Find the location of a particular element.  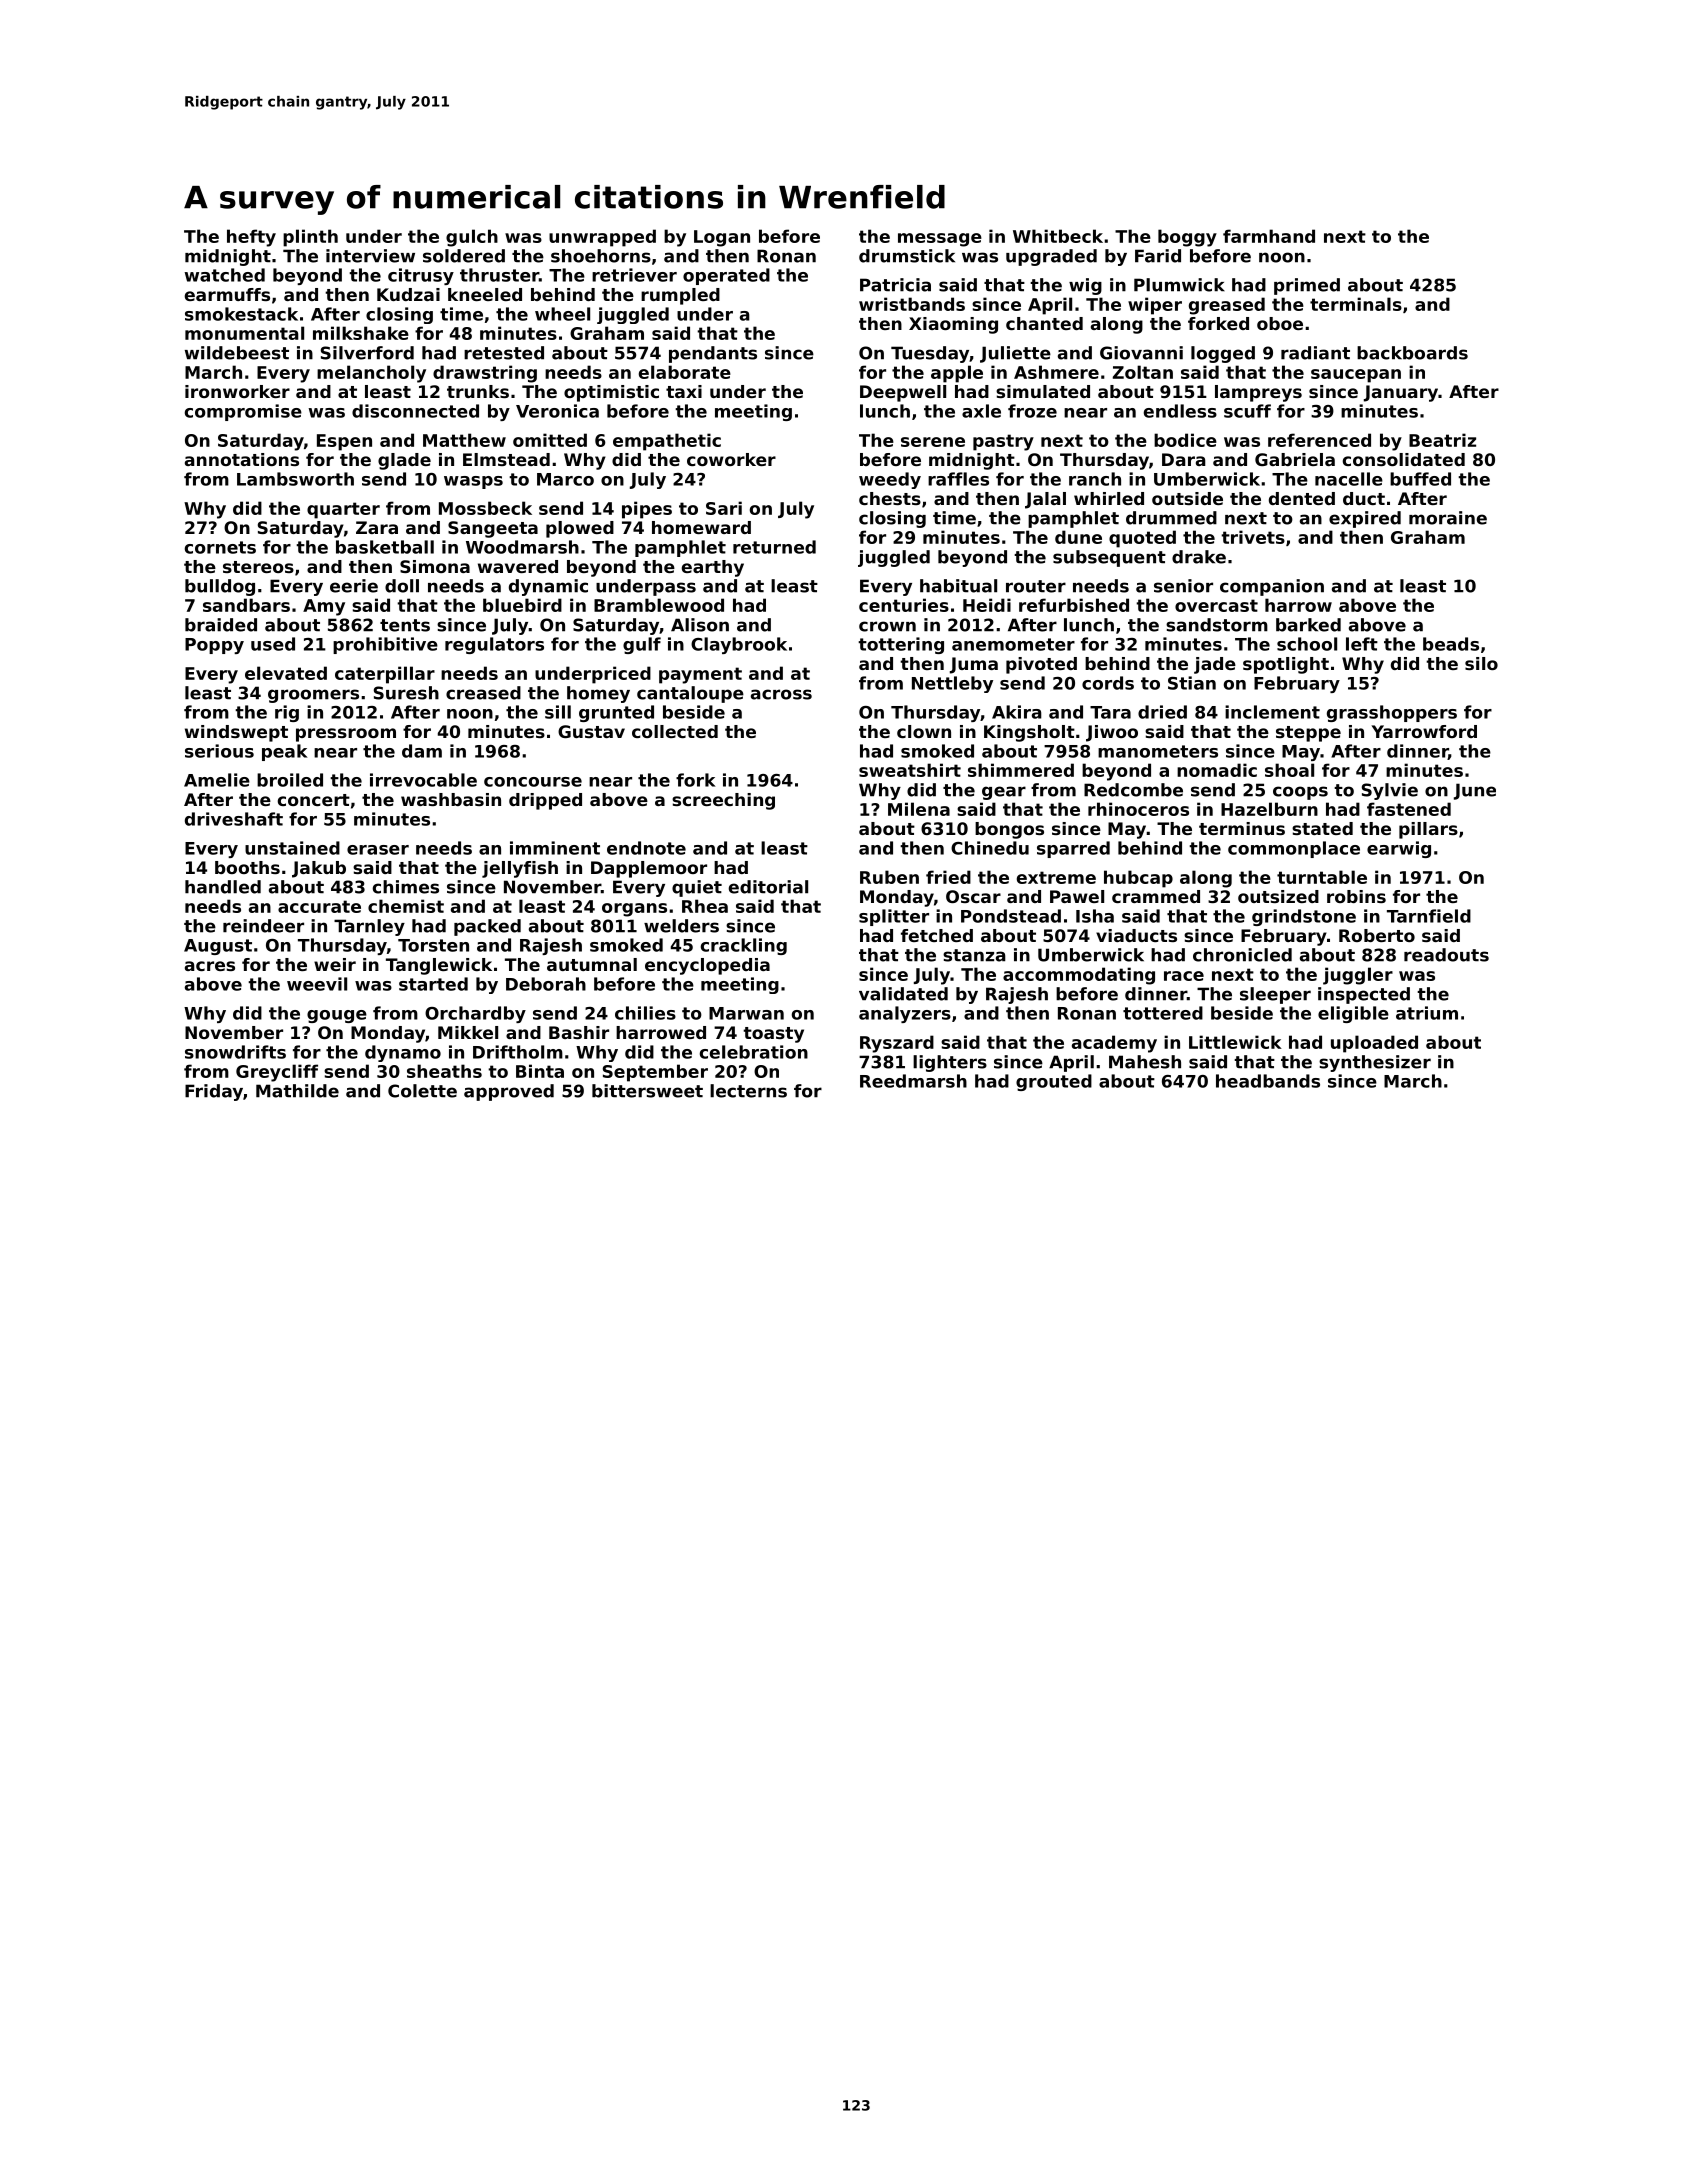

chronicled is located at coordinates (1242, 955).
